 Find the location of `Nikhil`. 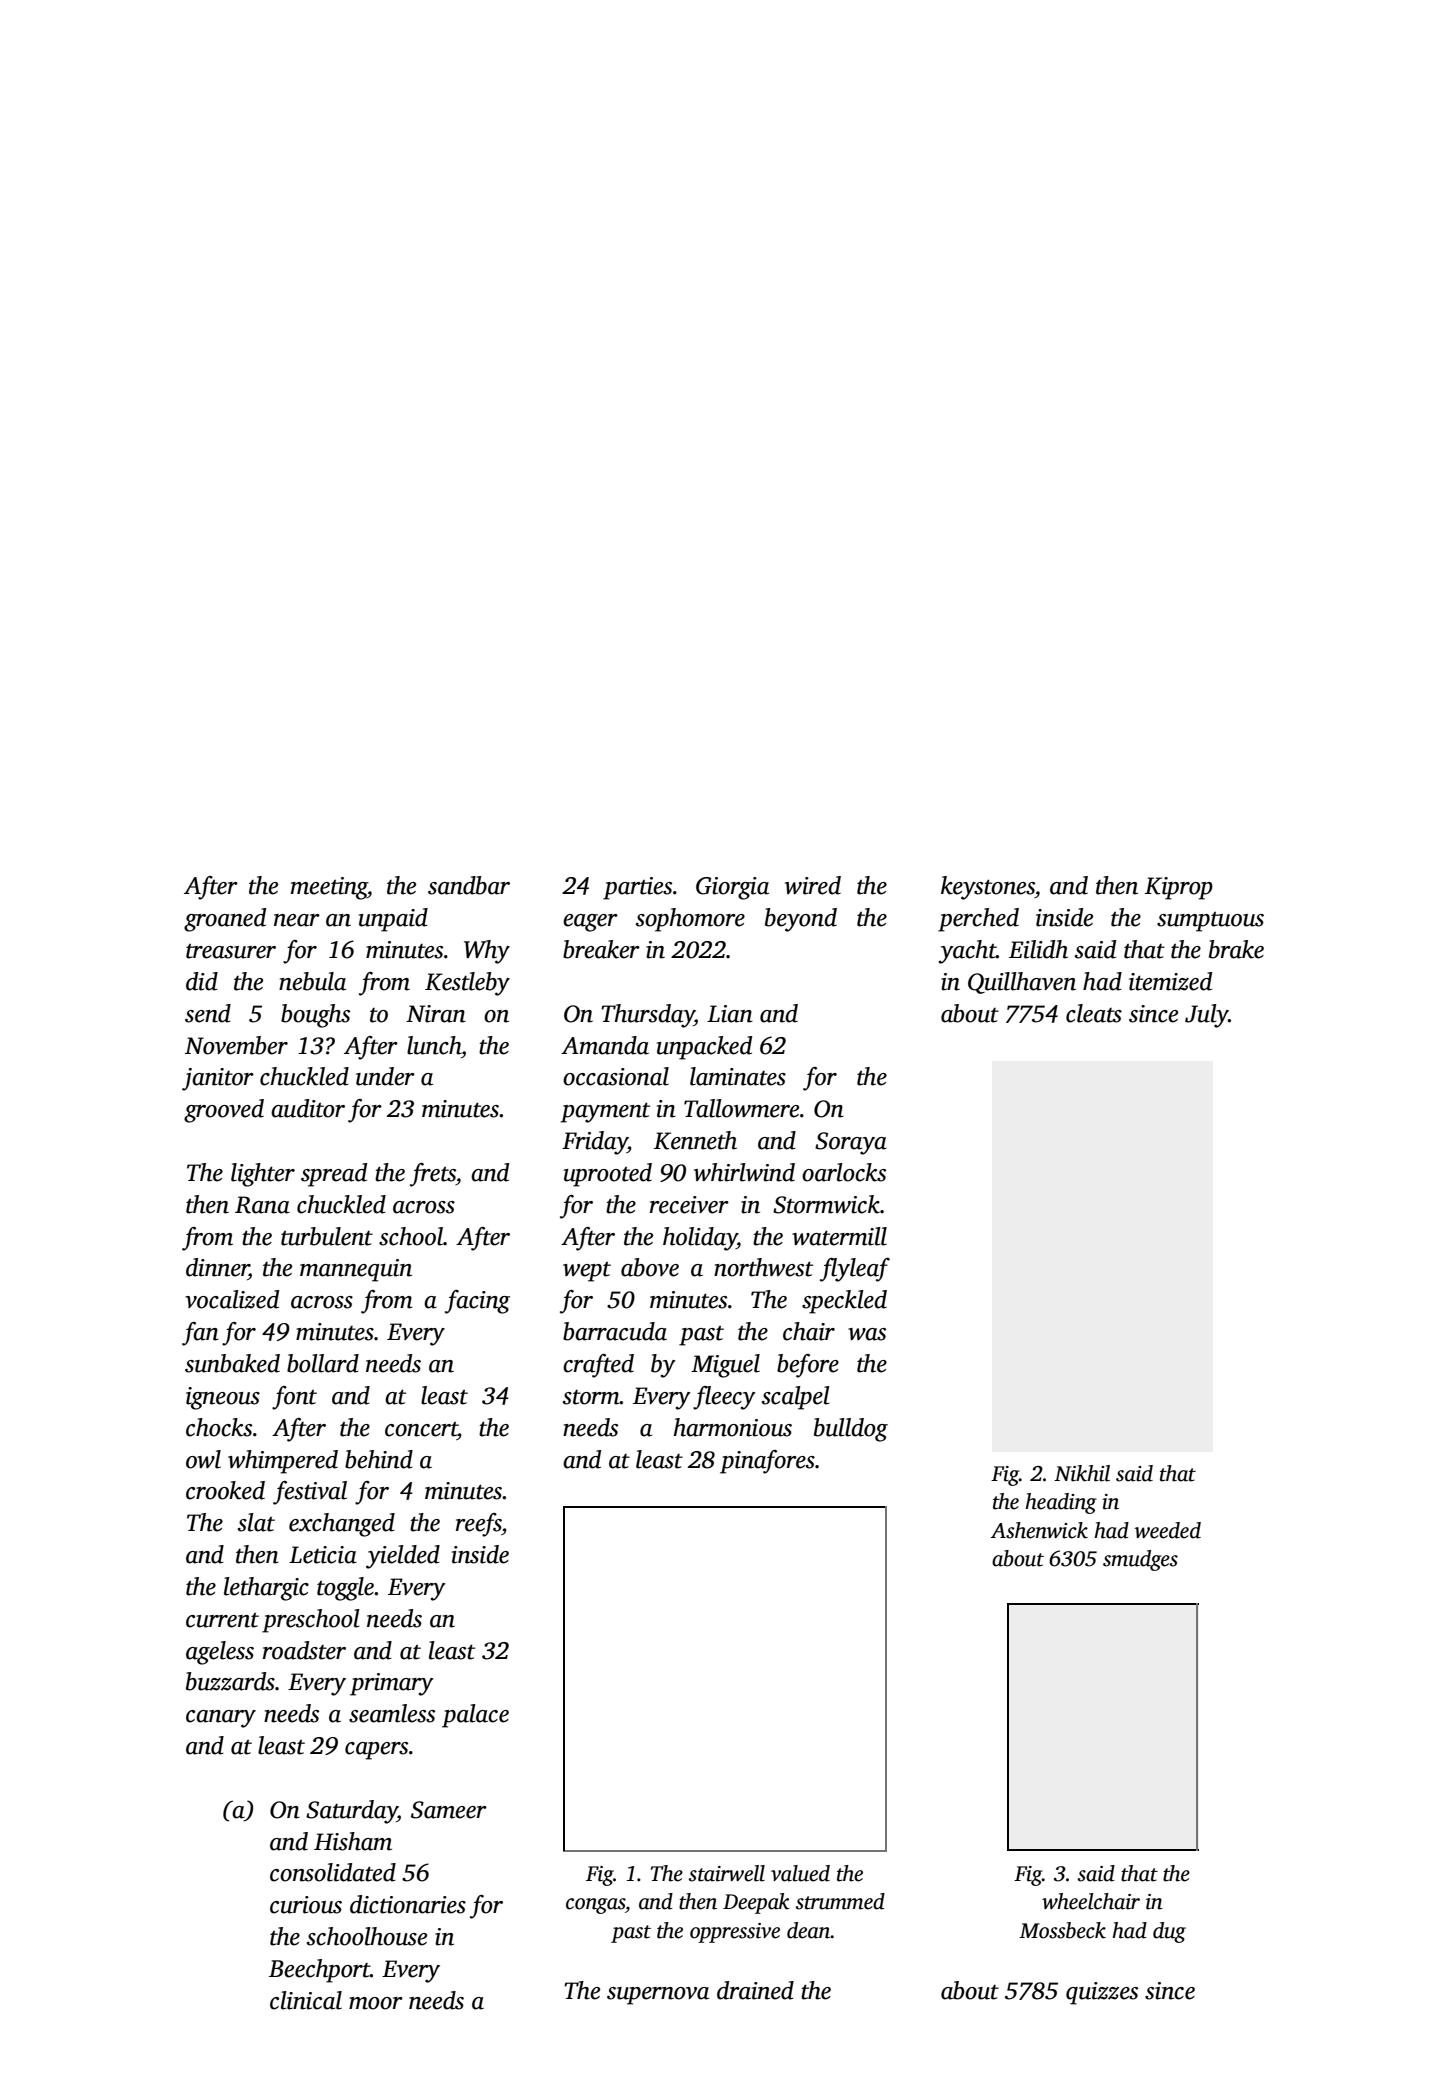

Nikhil is located at coordinates (1082, 1473).
